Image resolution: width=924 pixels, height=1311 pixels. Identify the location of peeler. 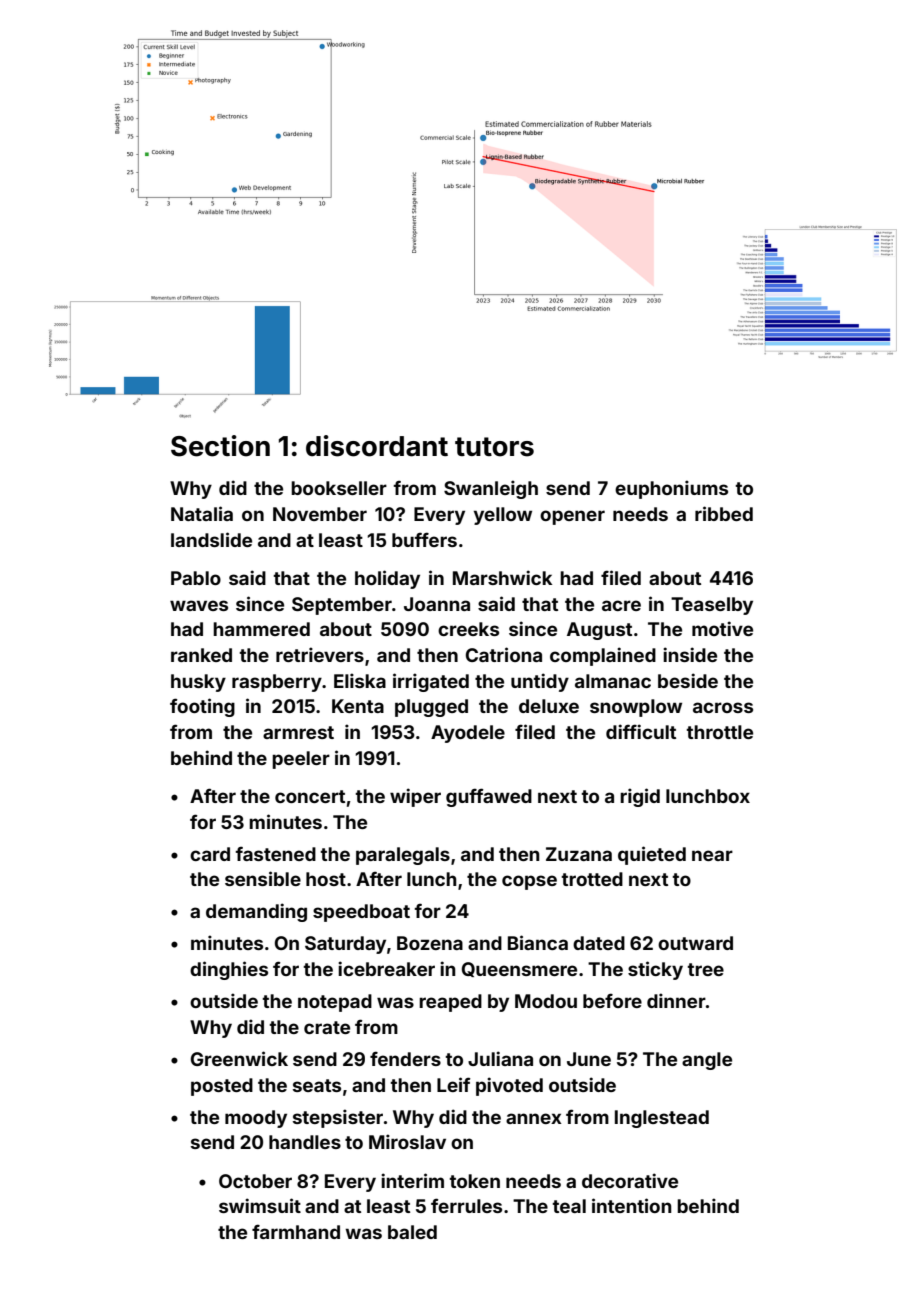
(301, 760).
